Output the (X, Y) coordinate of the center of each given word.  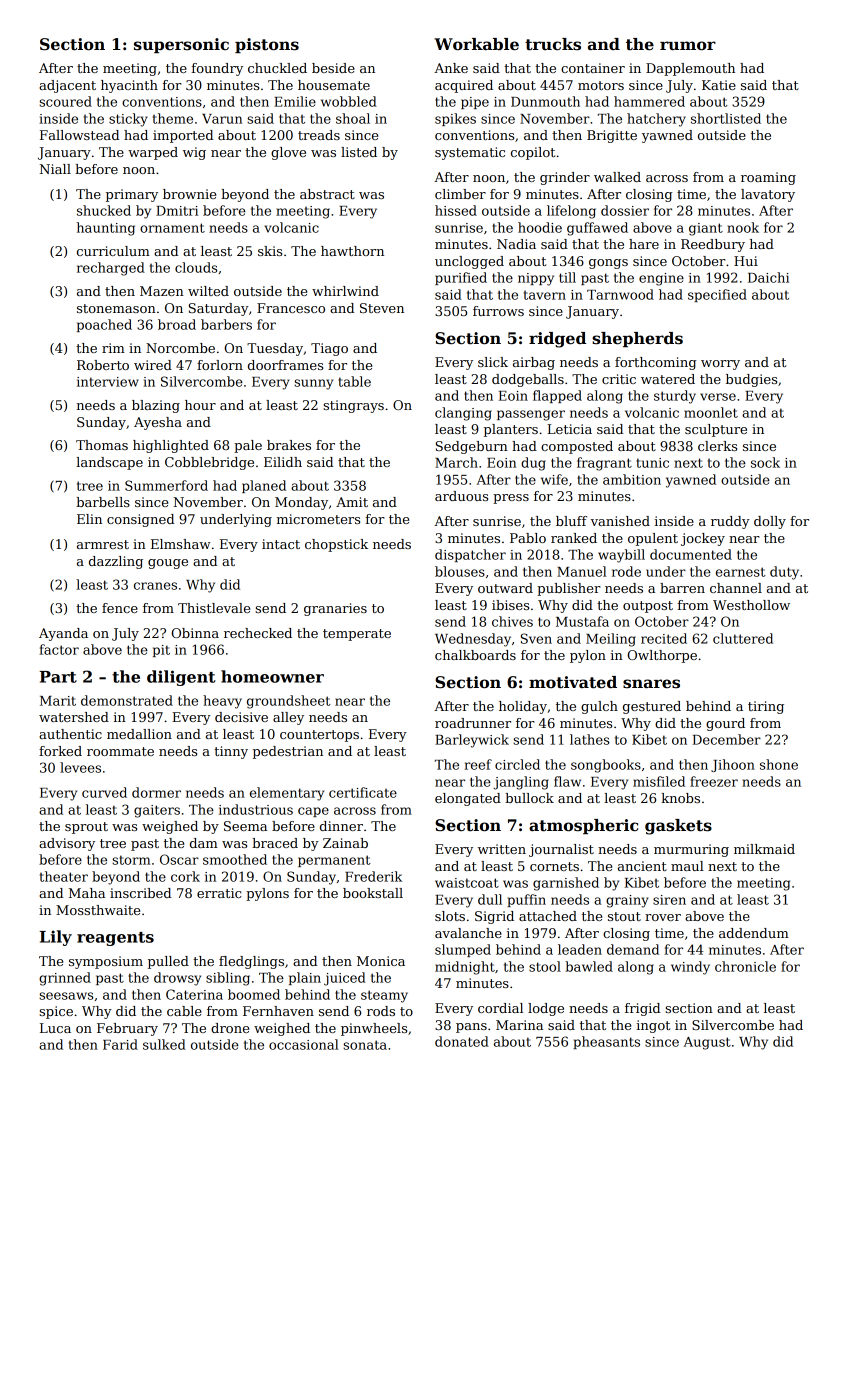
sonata (365, 1045)
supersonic (181, 45)
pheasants (606, 1042)
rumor (688, 46)
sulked (164, 1044)
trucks (553, 44)
